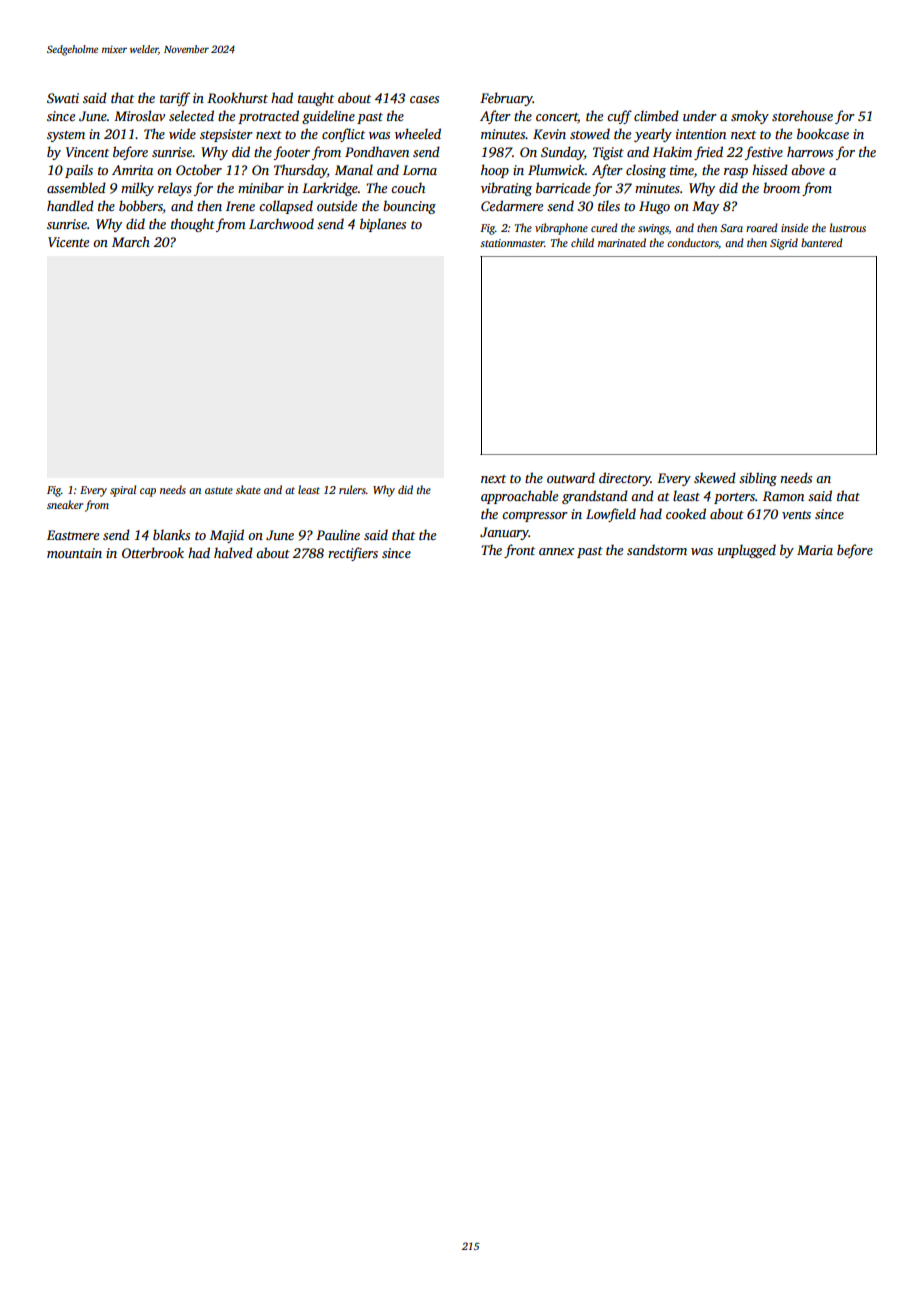  What do you see at coordinates (79, 171) in the document?
I see `pails` at bounding box center [79, 171].
